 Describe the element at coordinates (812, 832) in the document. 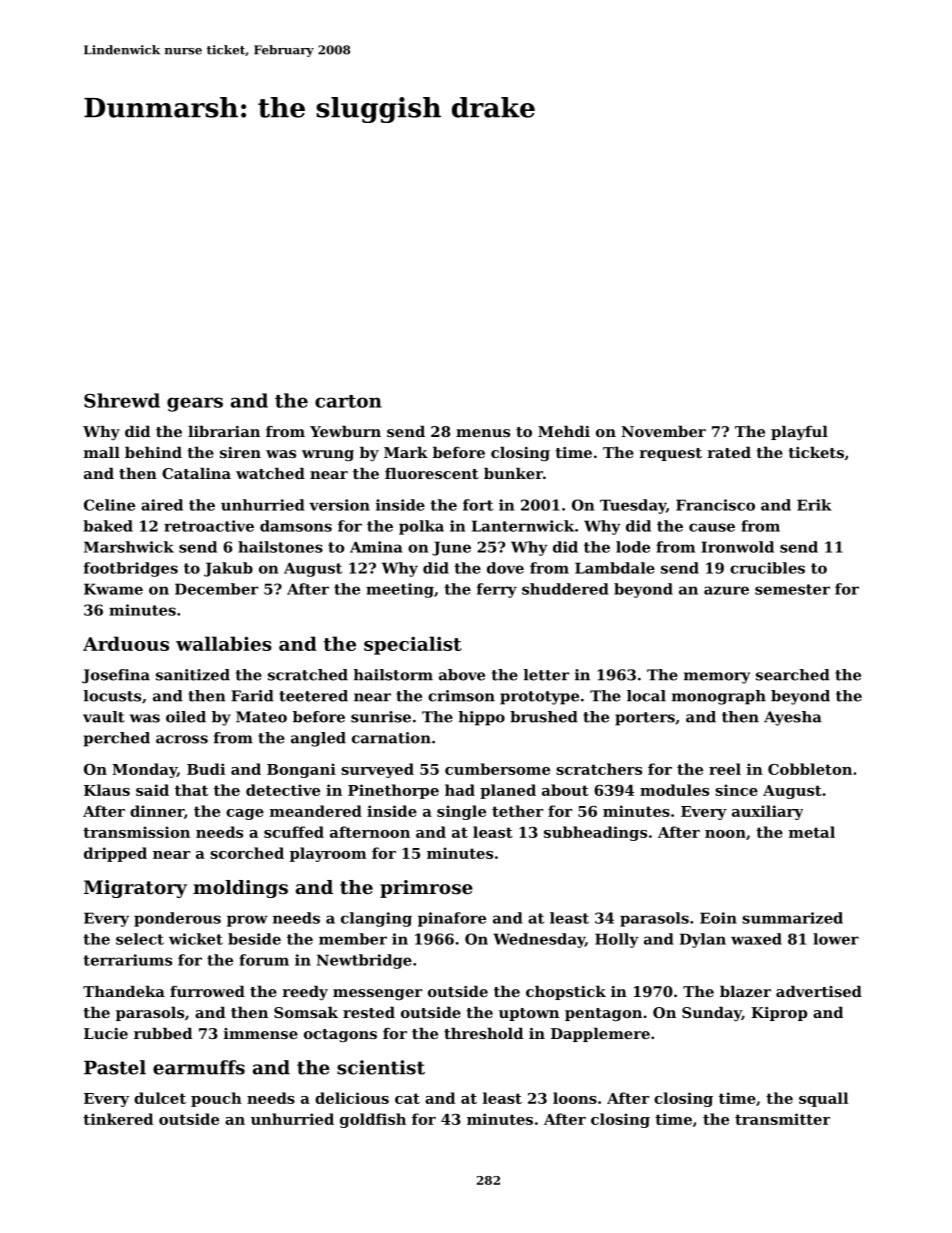

I see `metal` at that location.
